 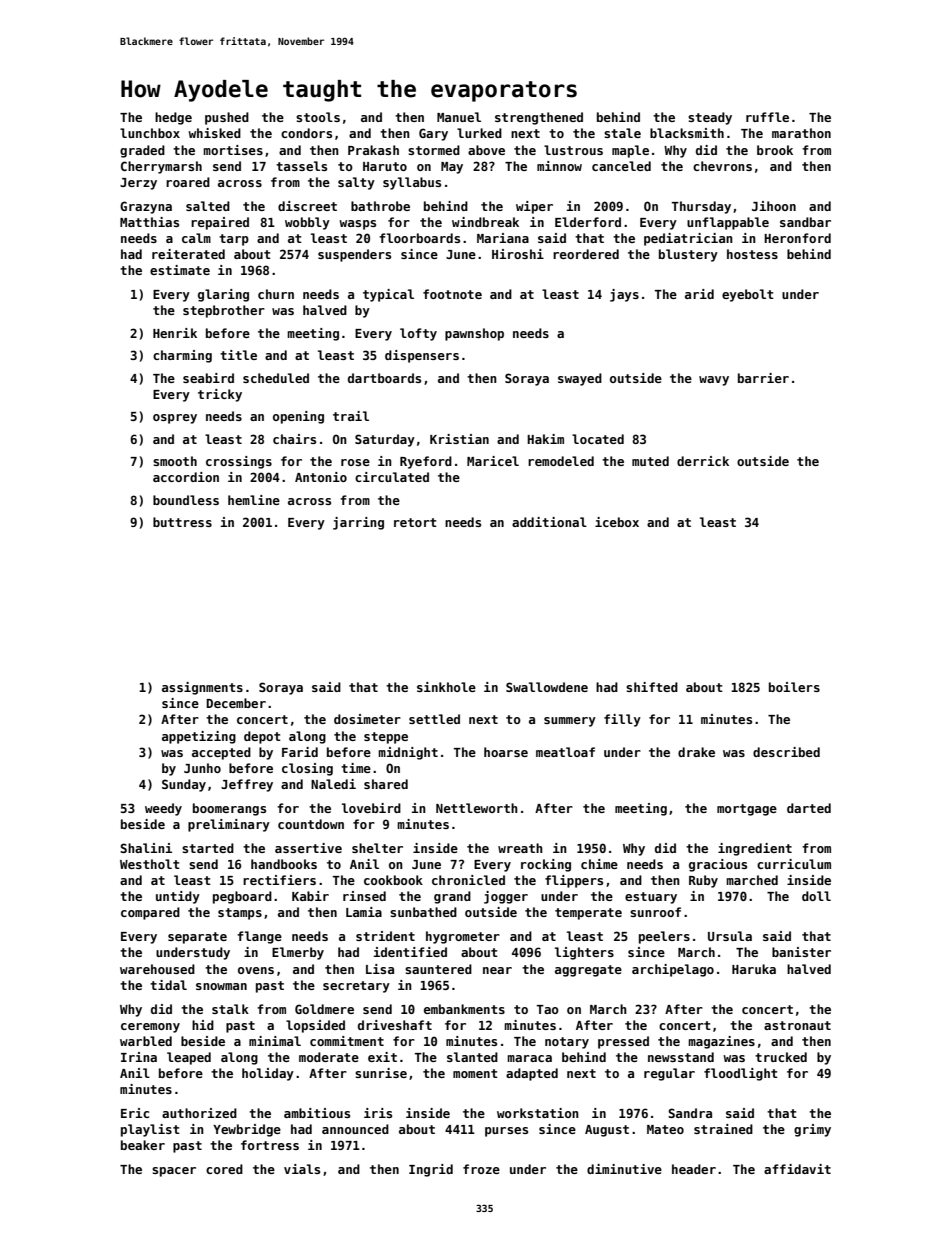 What do you see at coordinates (262, 737) in the document?
I see `depot` at bounding box center [262, 737].
